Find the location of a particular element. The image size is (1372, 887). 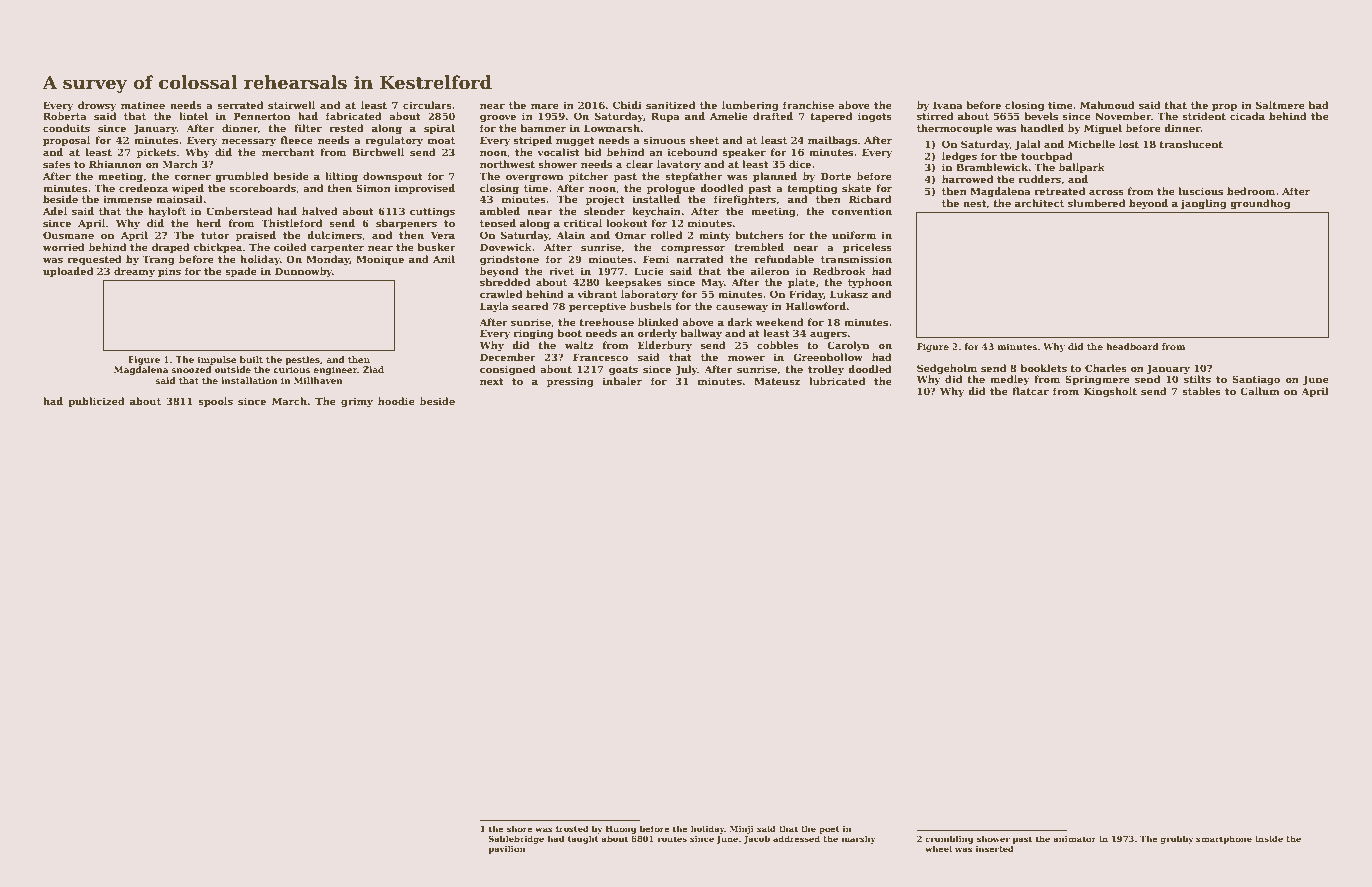

Saltmere is located at coordinates (1280, 105).
